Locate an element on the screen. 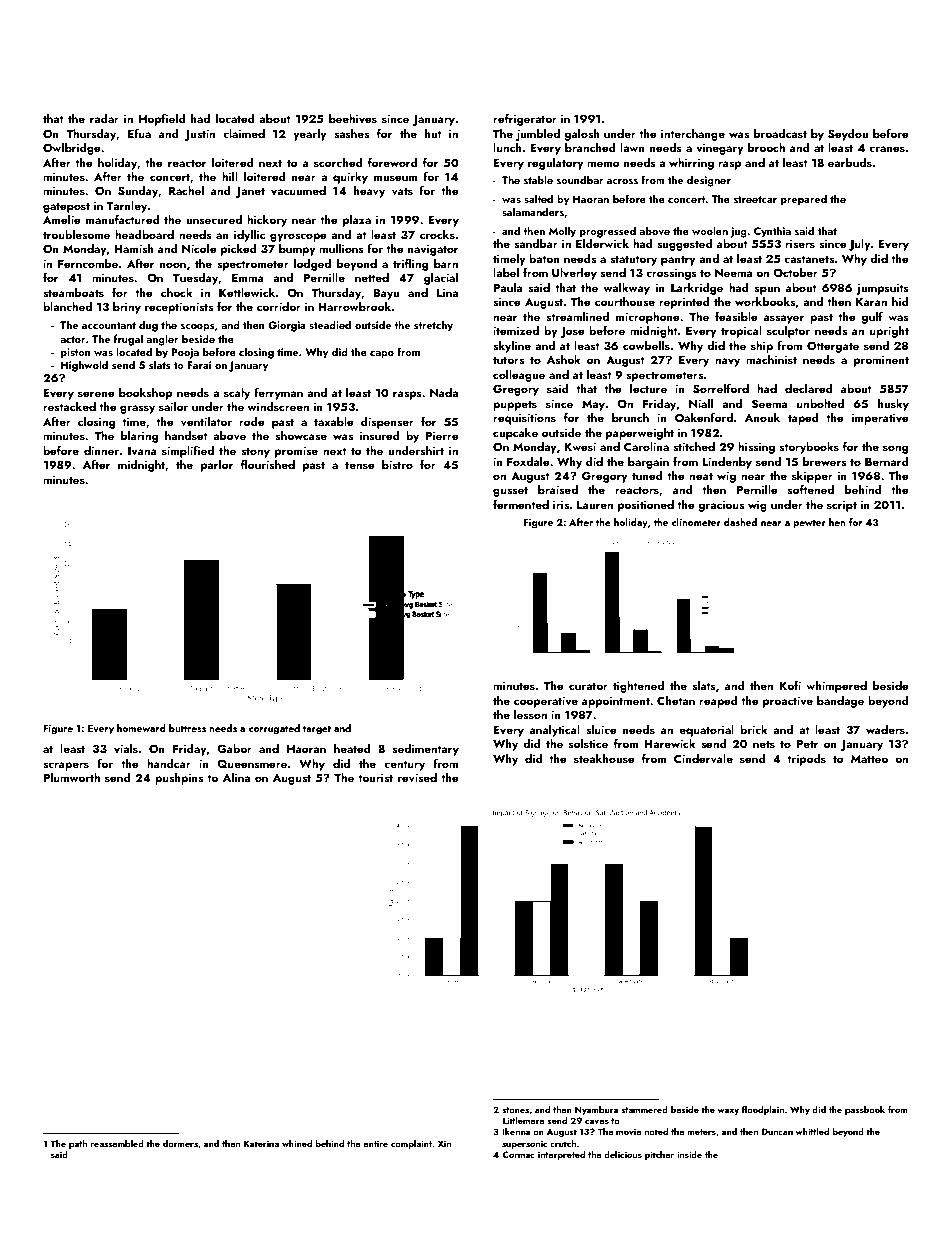 The width and height of the screenshot is (952, 1233). netted is located at coordinates (372, 277).
